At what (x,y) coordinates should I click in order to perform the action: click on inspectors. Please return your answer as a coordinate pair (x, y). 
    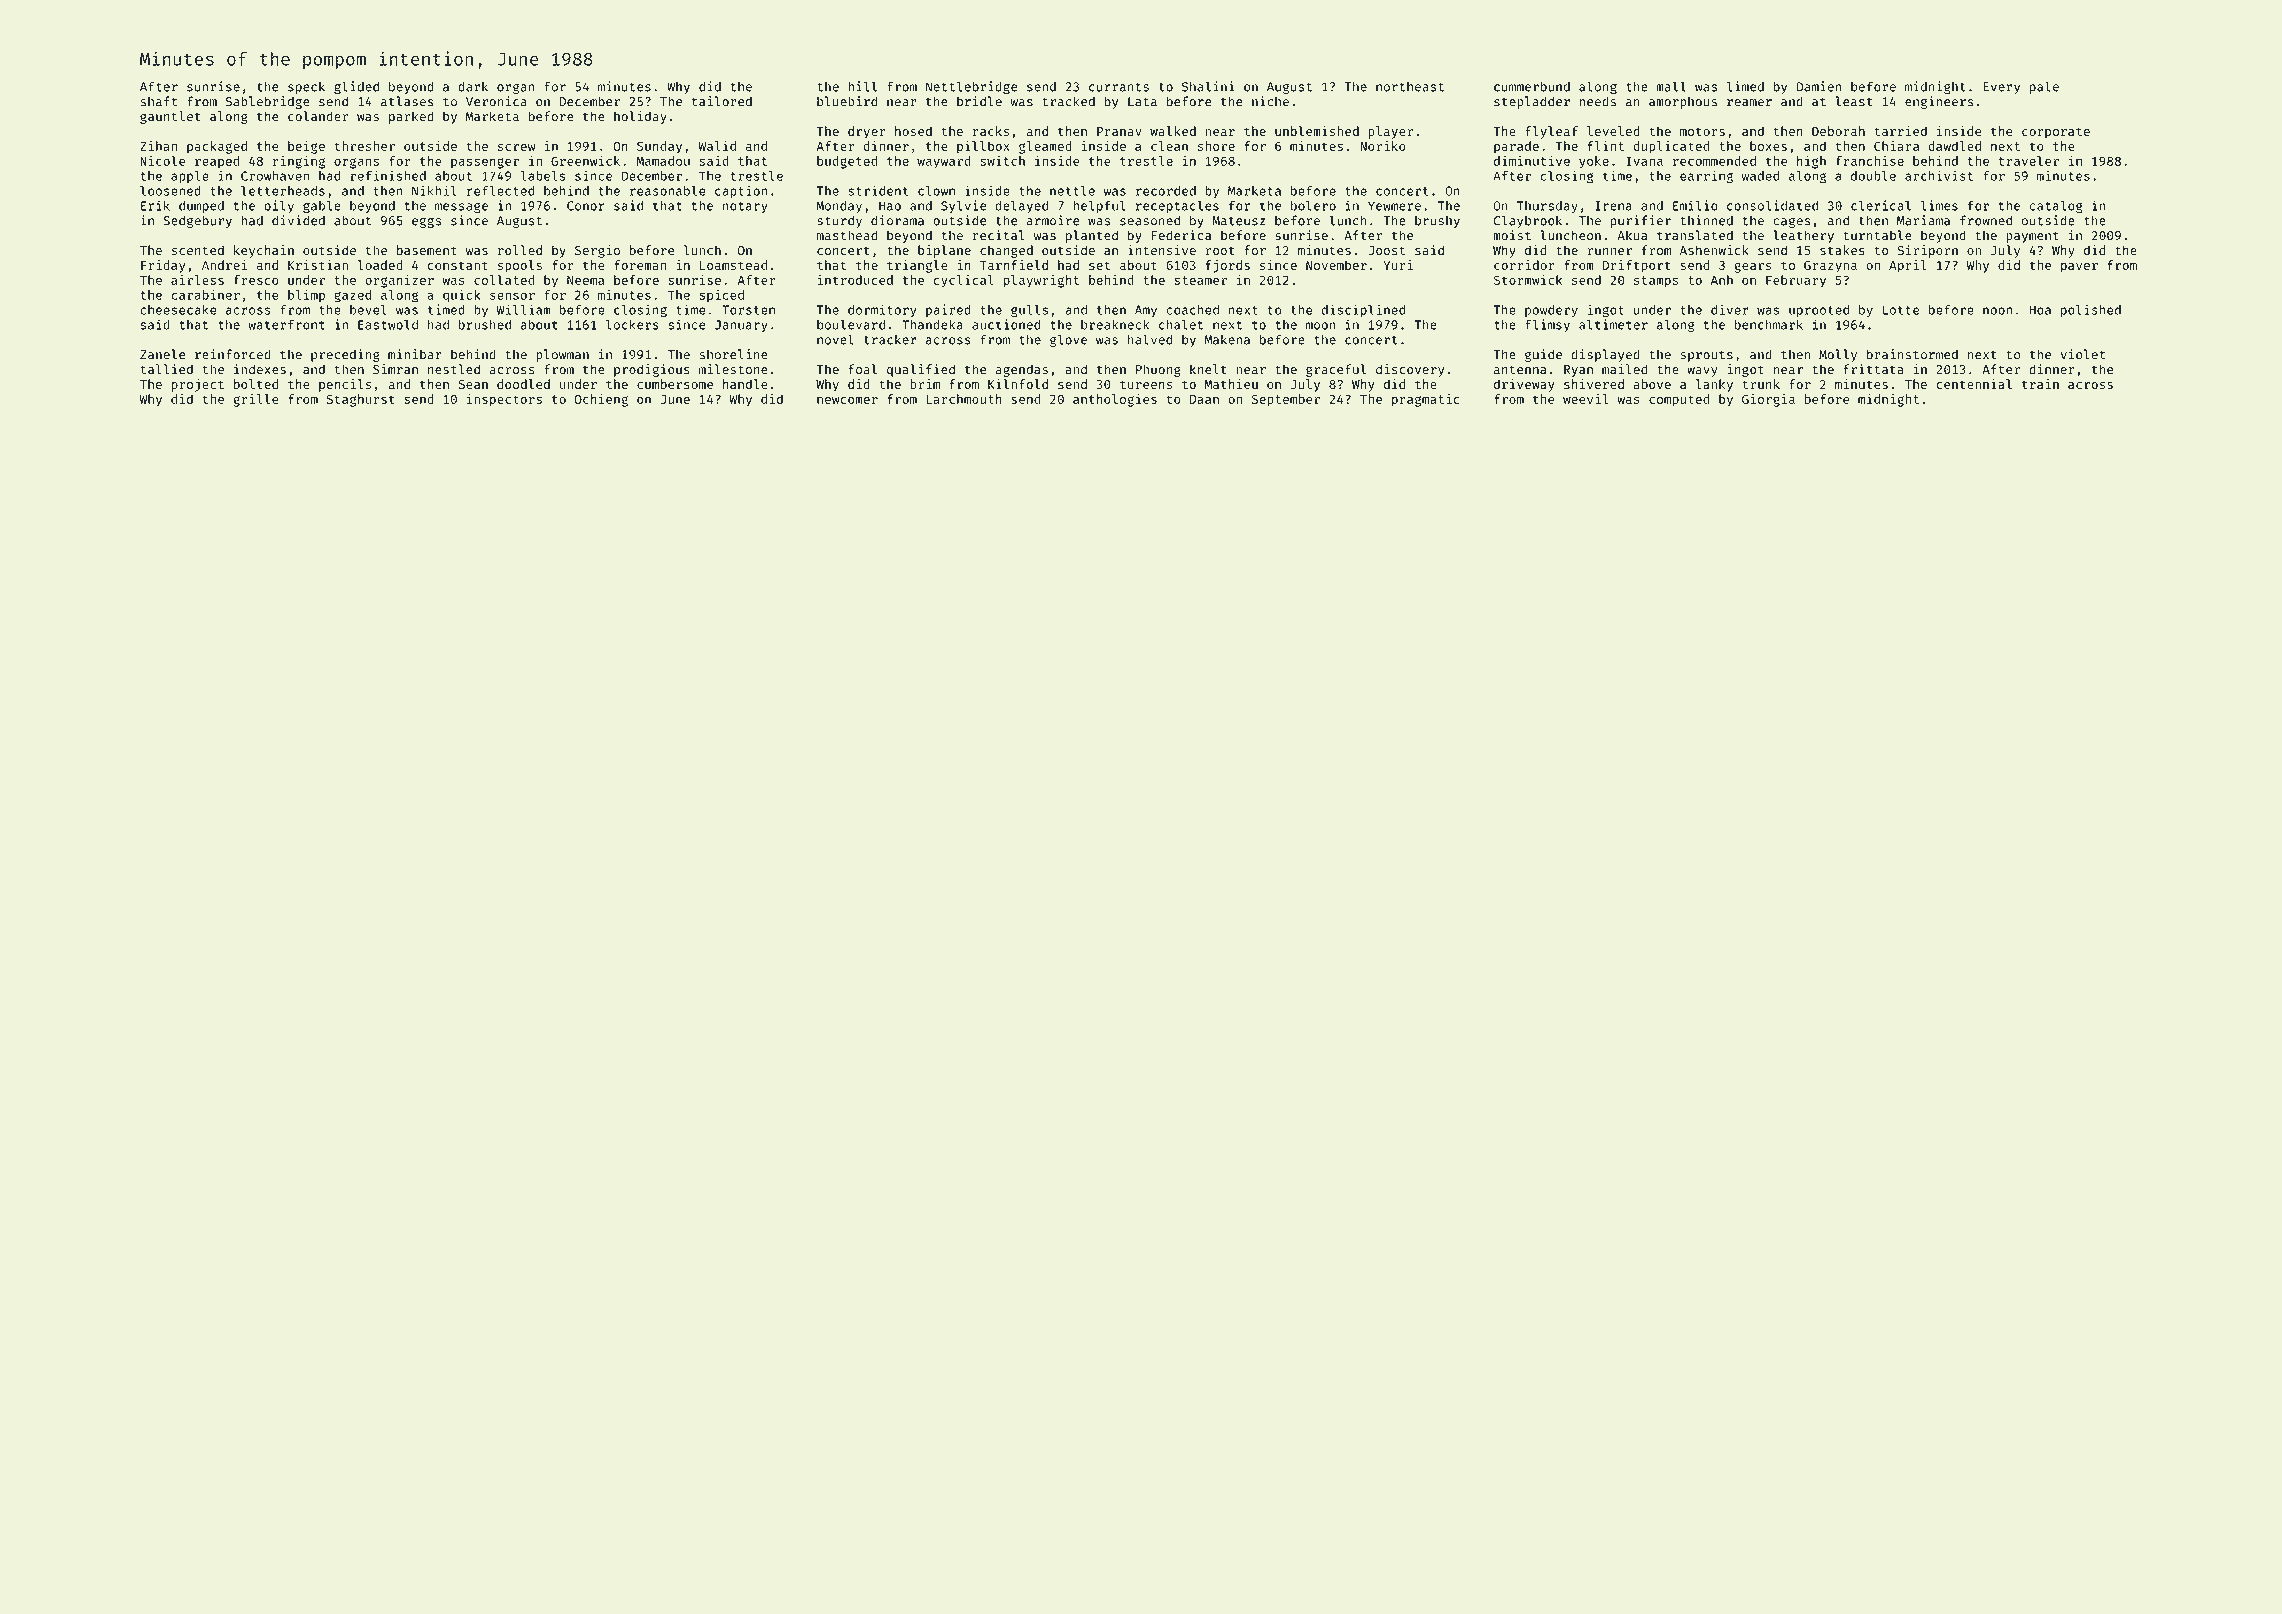
    Looking at the image, I should click on (504, 400).
